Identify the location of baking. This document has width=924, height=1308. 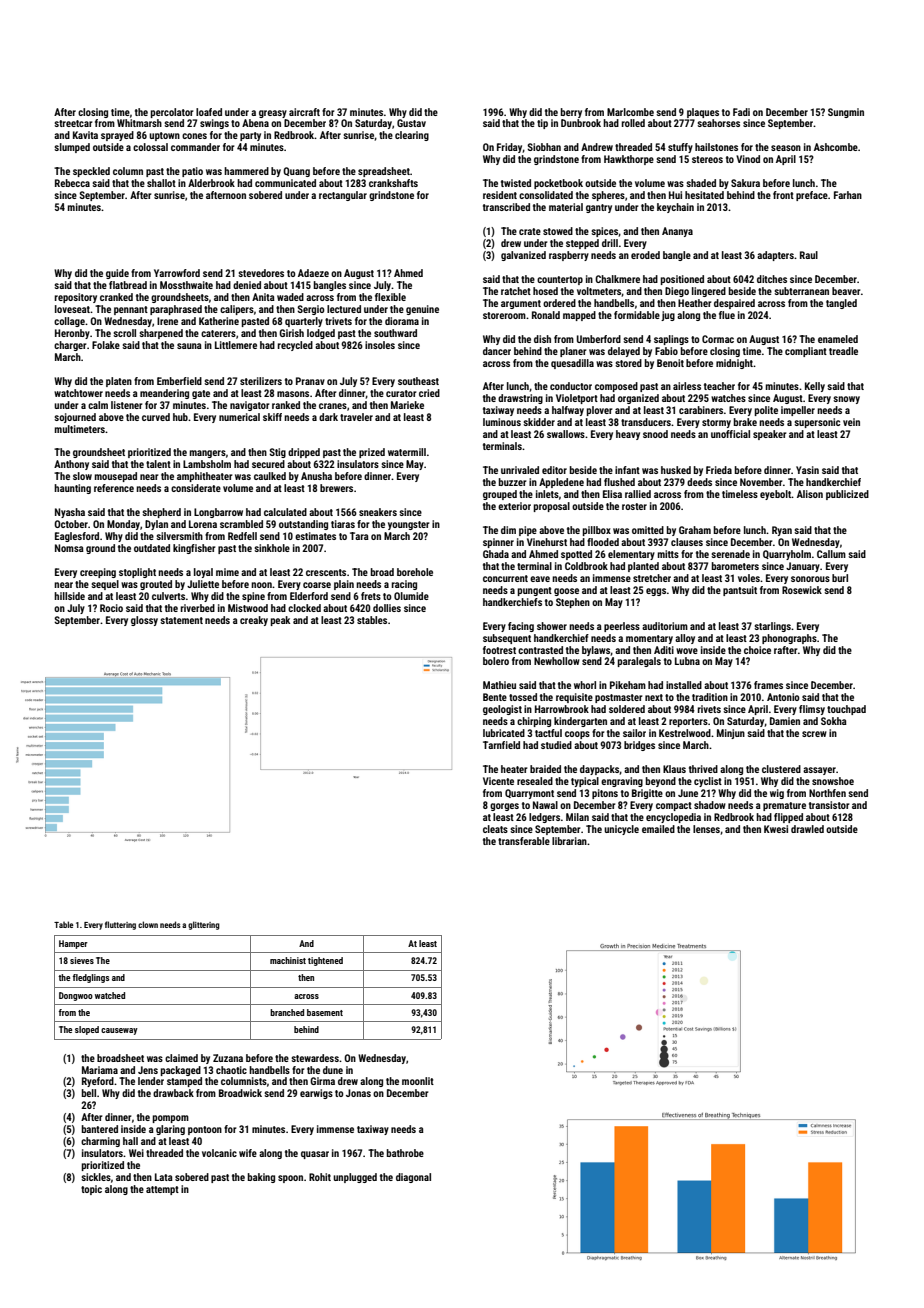
(261, 1178).
